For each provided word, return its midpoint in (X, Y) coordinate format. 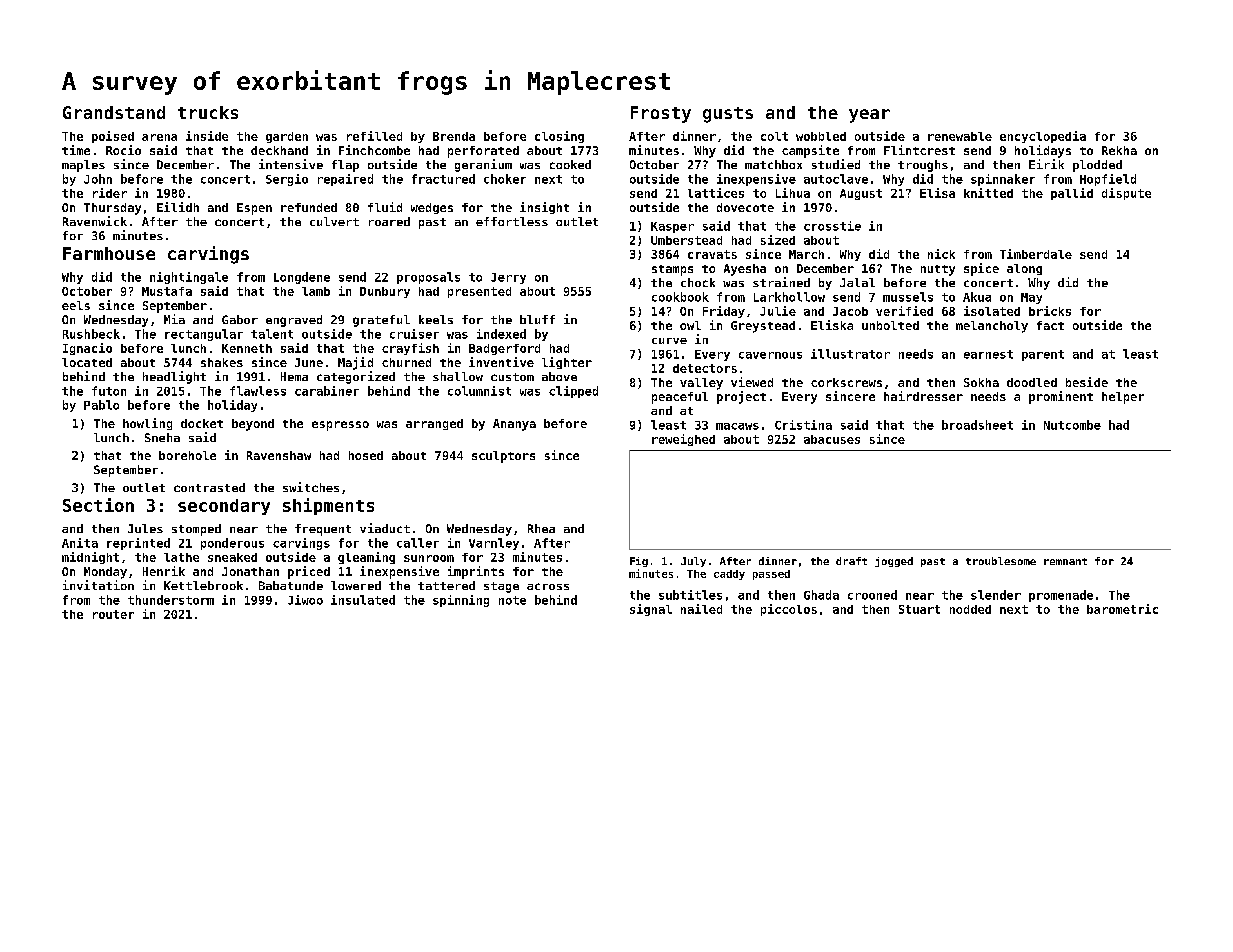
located (87, 362)
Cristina (803, 425)
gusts (728, 115)
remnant (1065, 561)
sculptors (503, 457)
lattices (716, 193)
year (869, 116)
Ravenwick (95, 221)
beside (1087, 382)
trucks (208, 112)
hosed (366, 455)
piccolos (789, 610)
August (861, 194)
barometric (1122, 609)
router (113, 614)
